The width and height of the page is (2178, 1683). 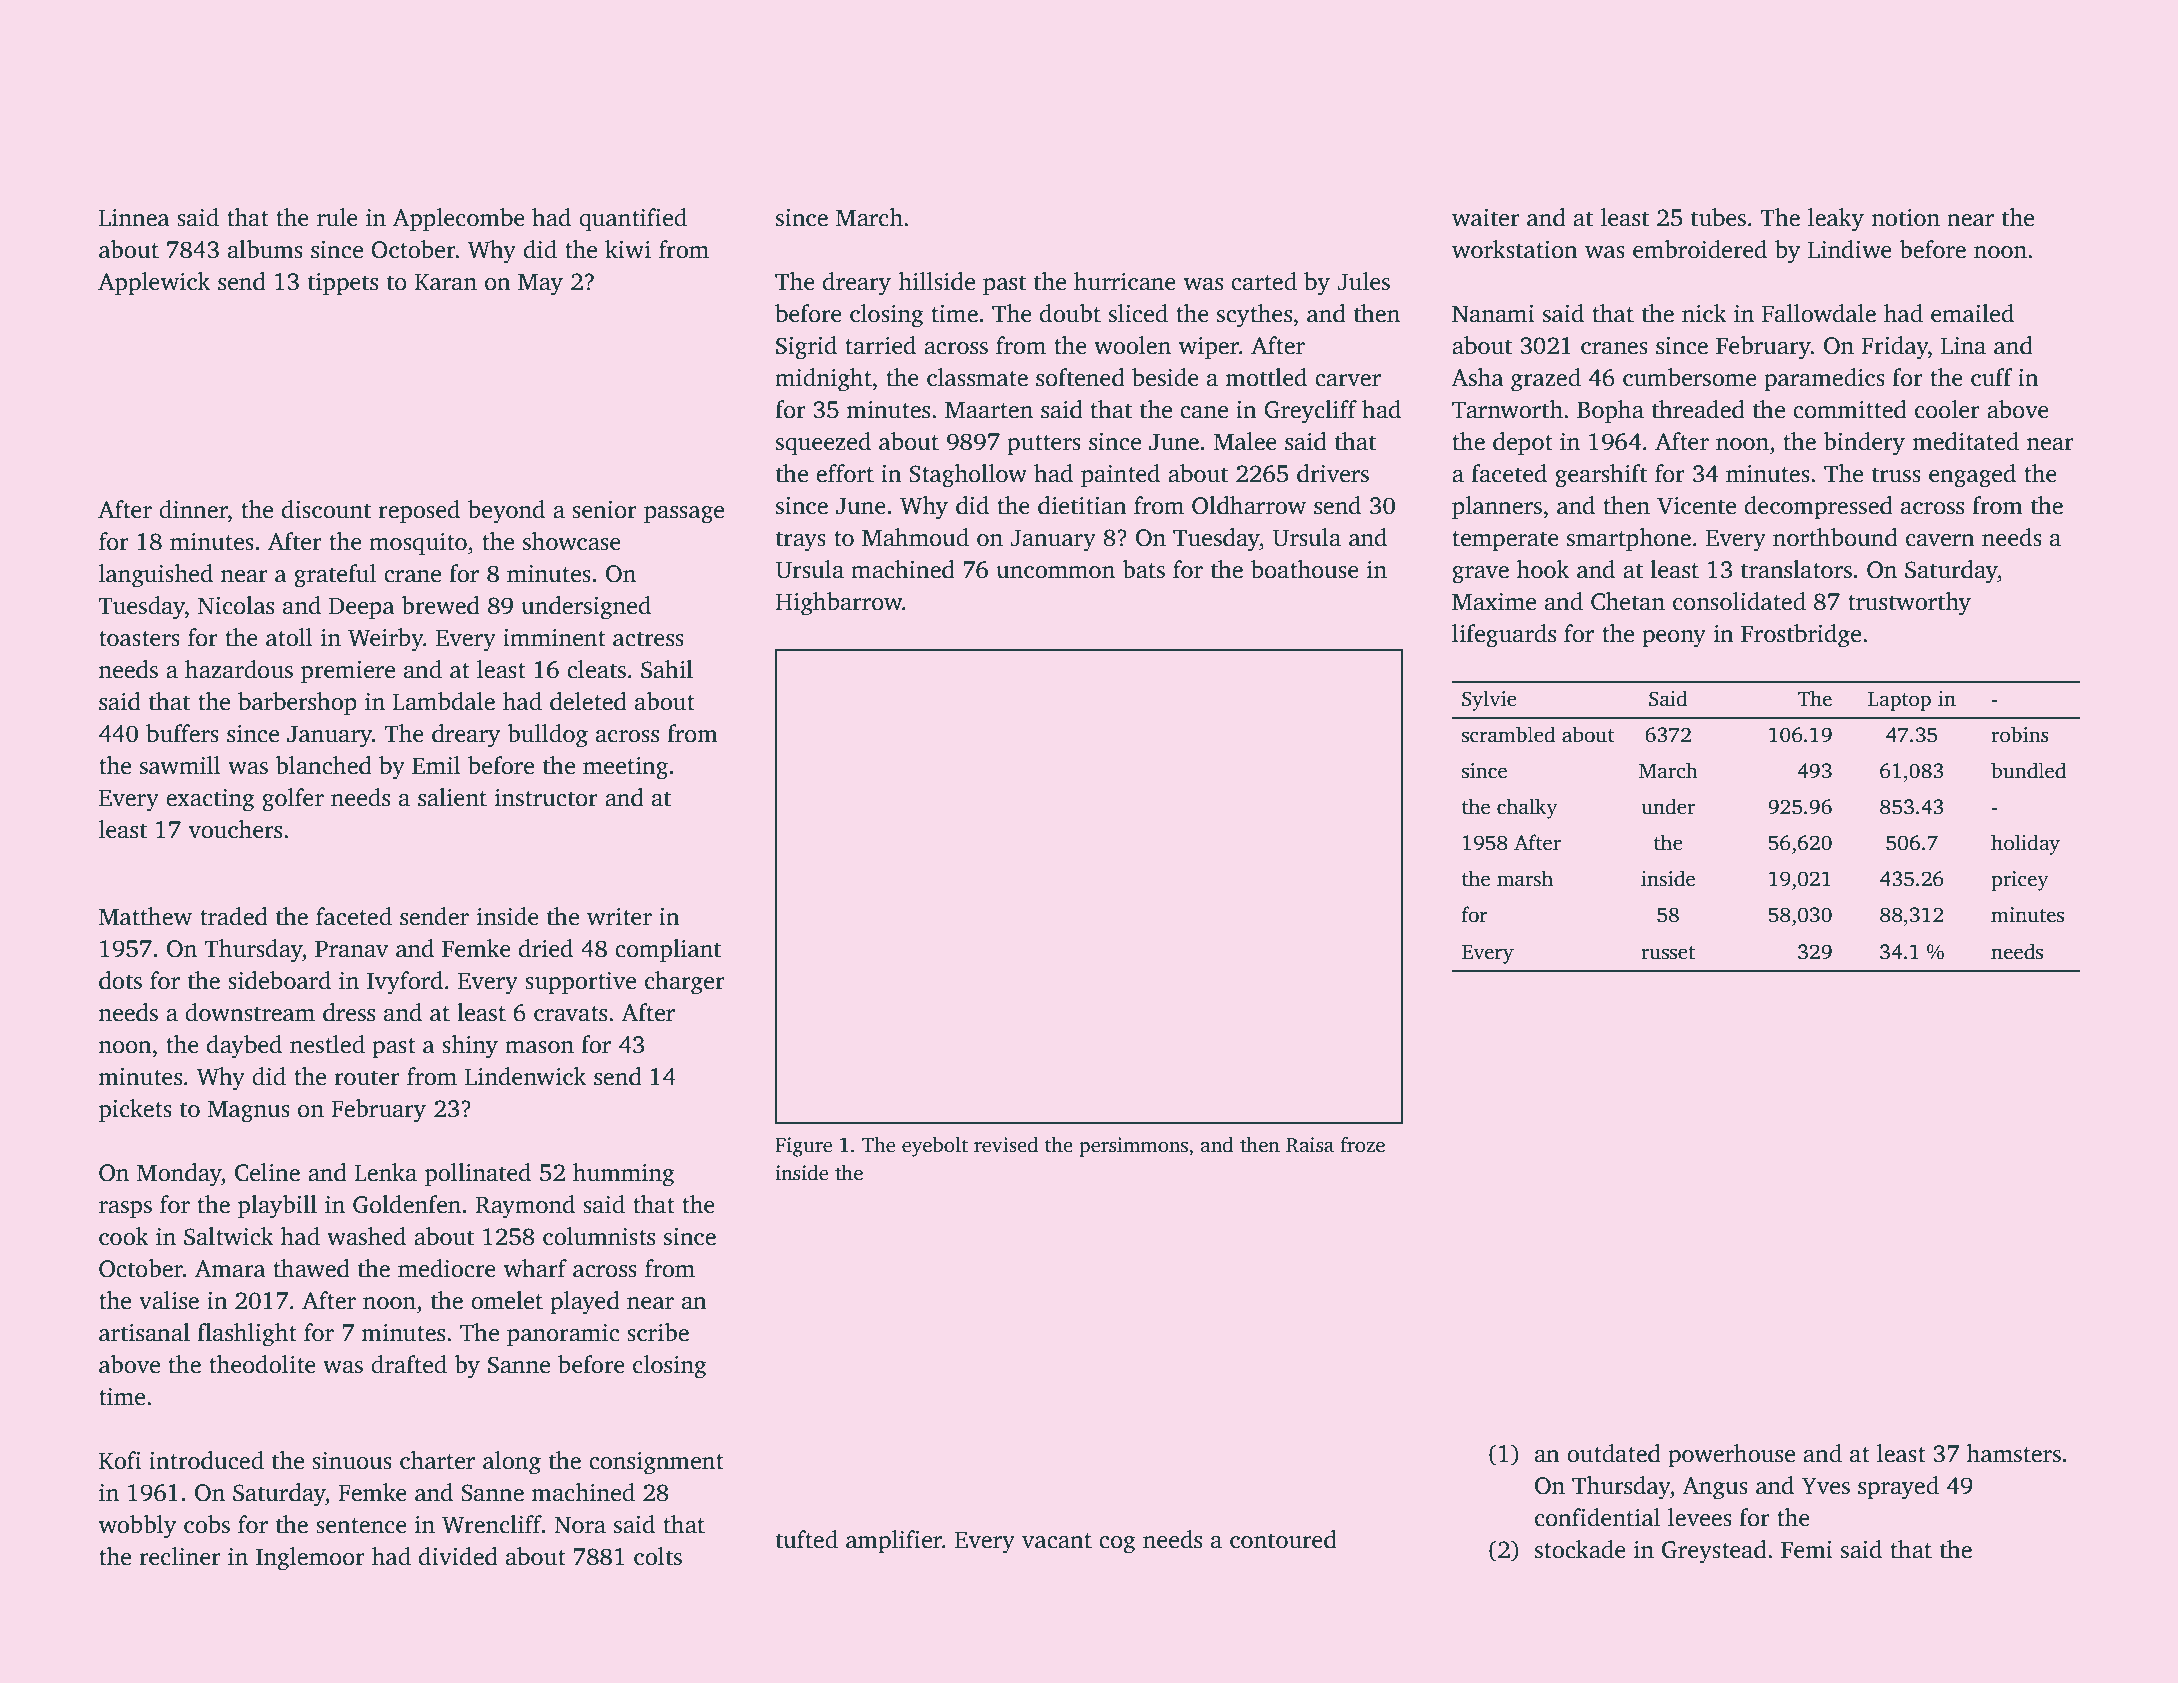 What do you see at coordinates (1362, 1145) in the page?
I see `froze` at bounding box center [1362, 1145].
